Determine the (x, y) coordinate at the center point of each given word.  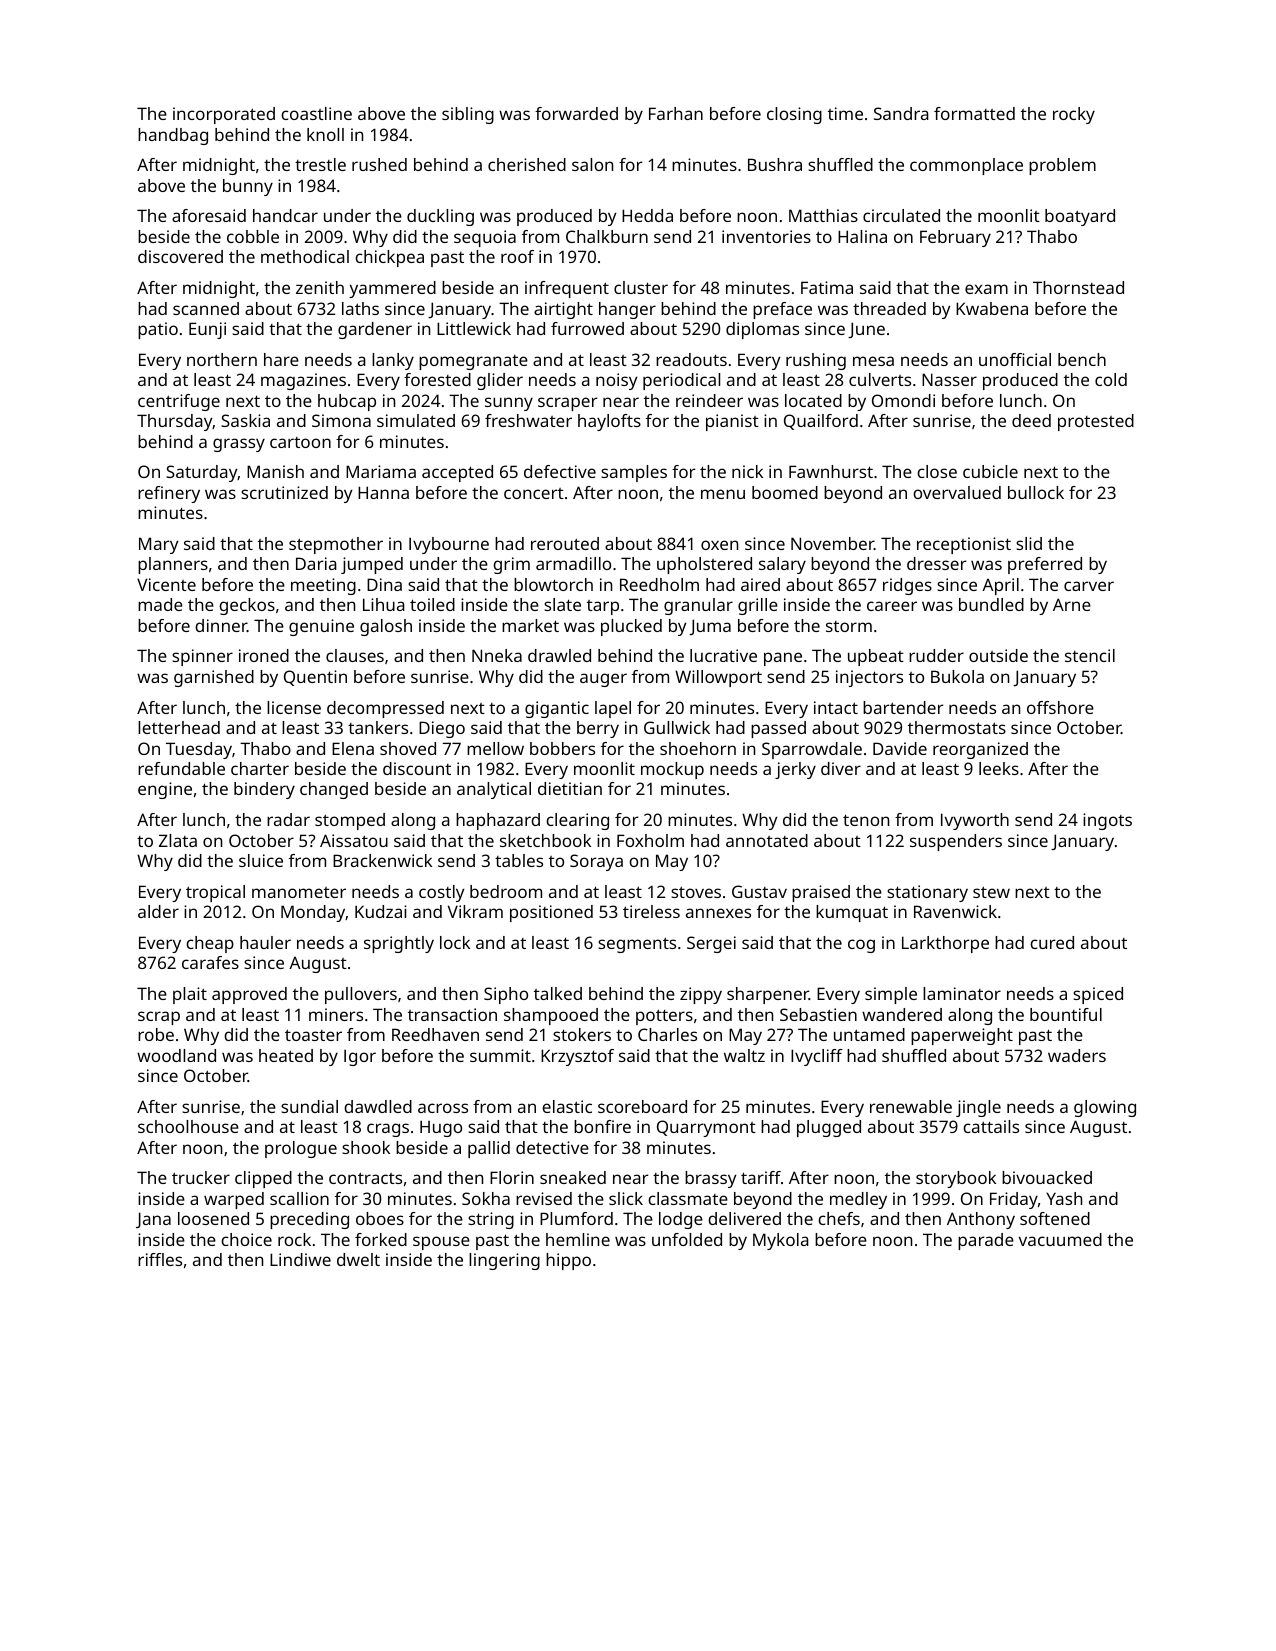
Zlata (178, 840)
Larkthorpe (945, 944)
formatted (974, 113)
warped (234, 1200)
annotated (767, 840)
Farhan (676, 113)
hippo (568, 1261)
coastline (316, 113)
